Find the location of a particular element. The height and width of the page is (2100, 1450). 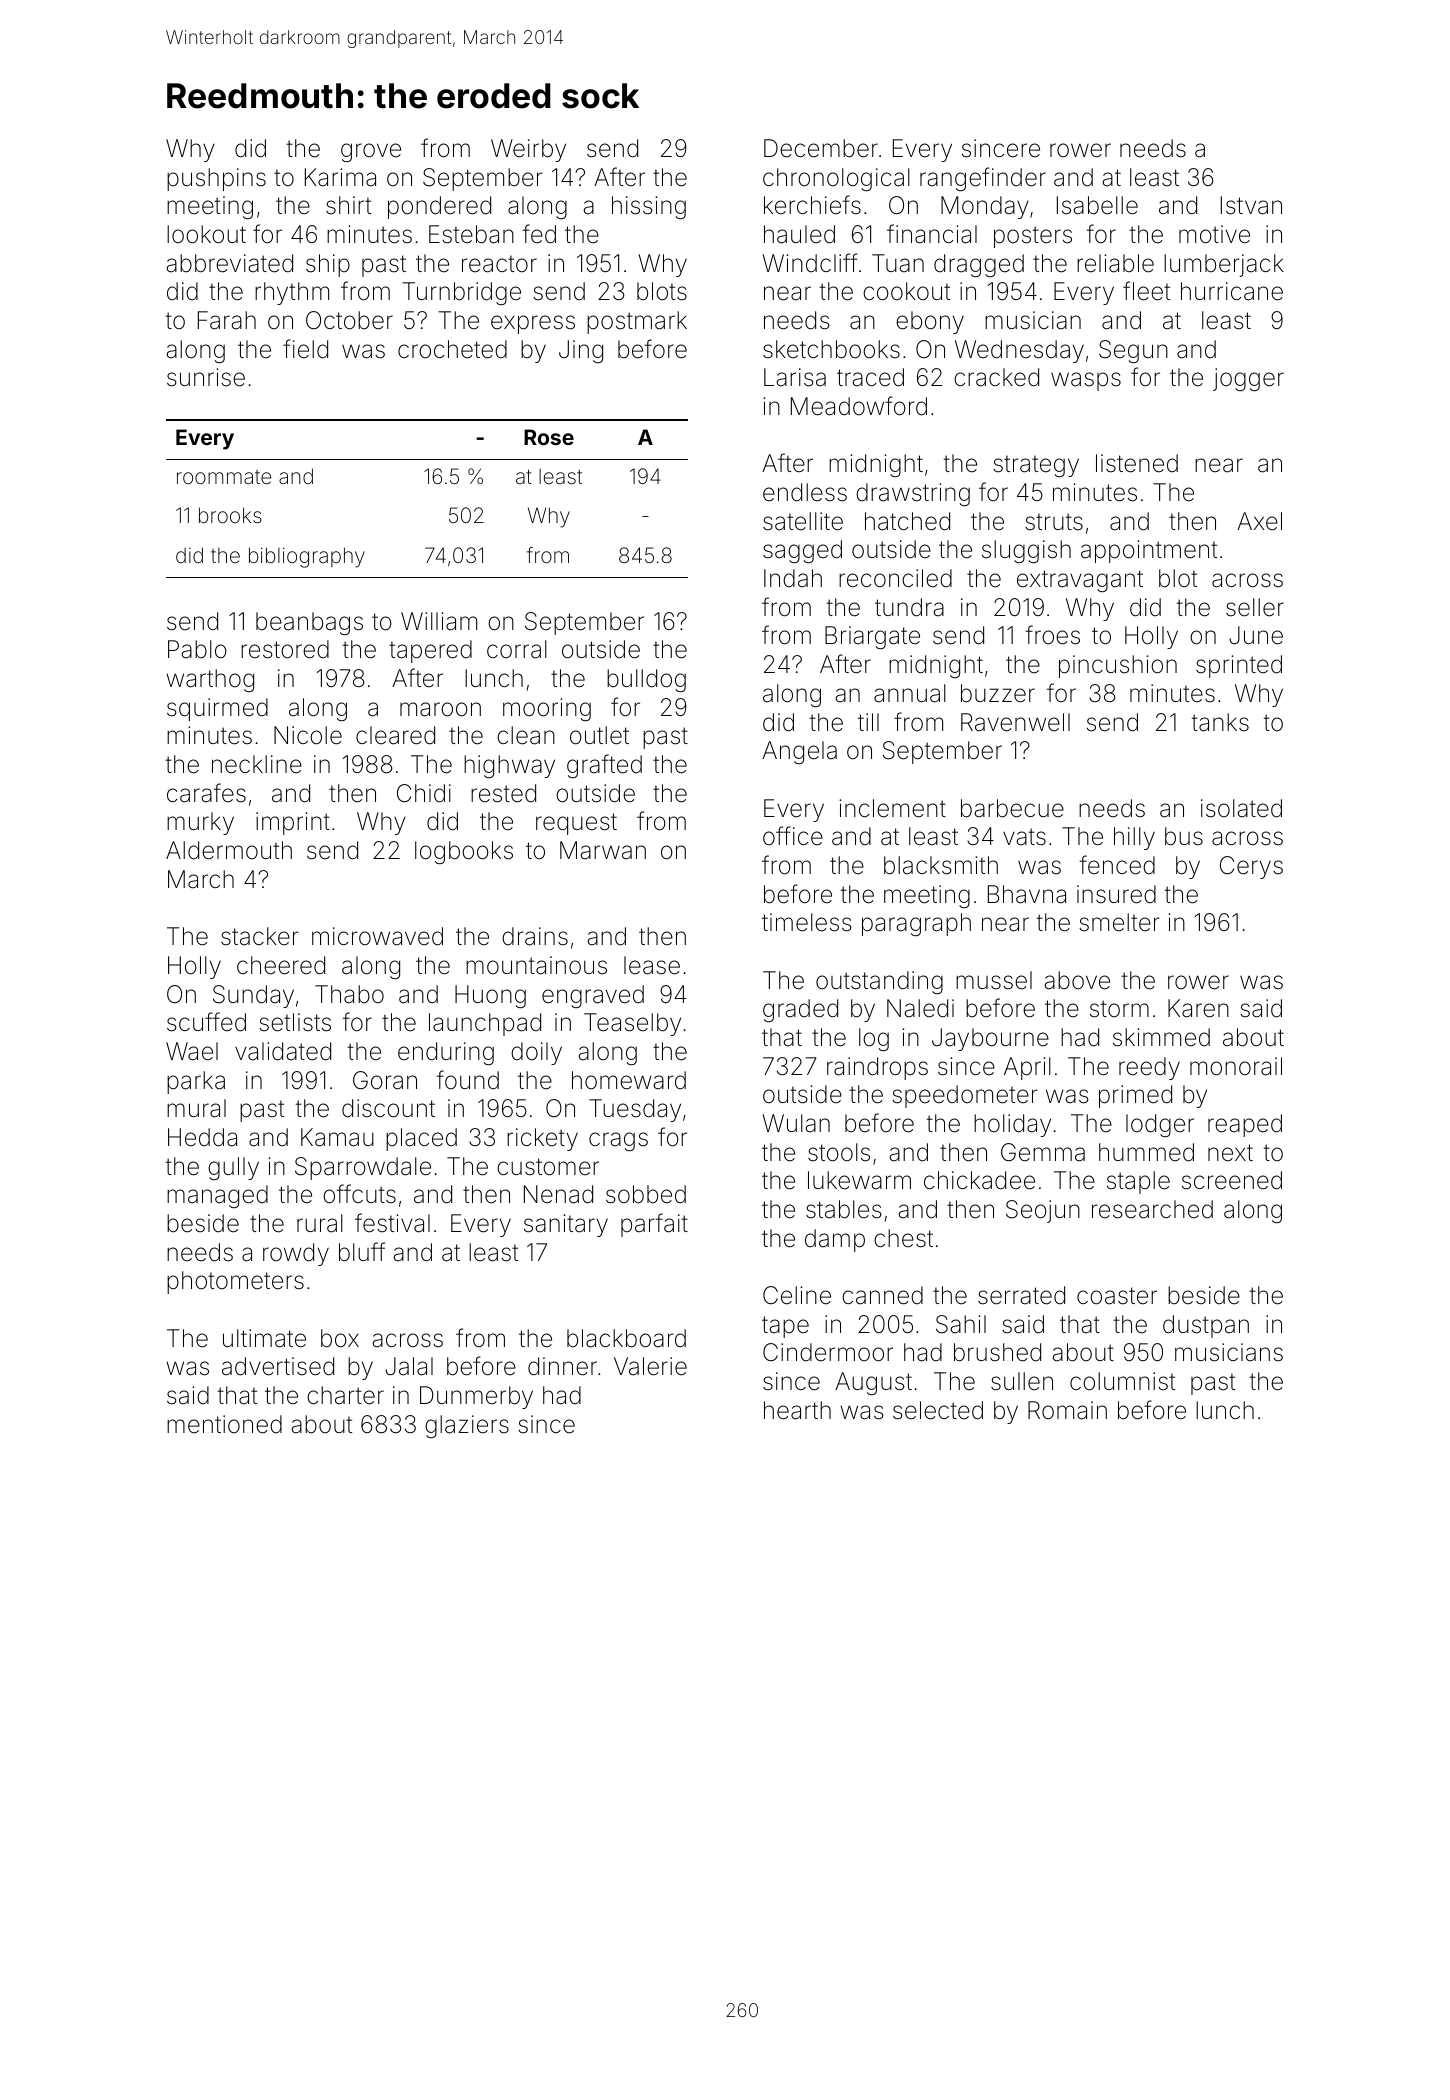

Romain is located at coordinates (1067, 1410).
